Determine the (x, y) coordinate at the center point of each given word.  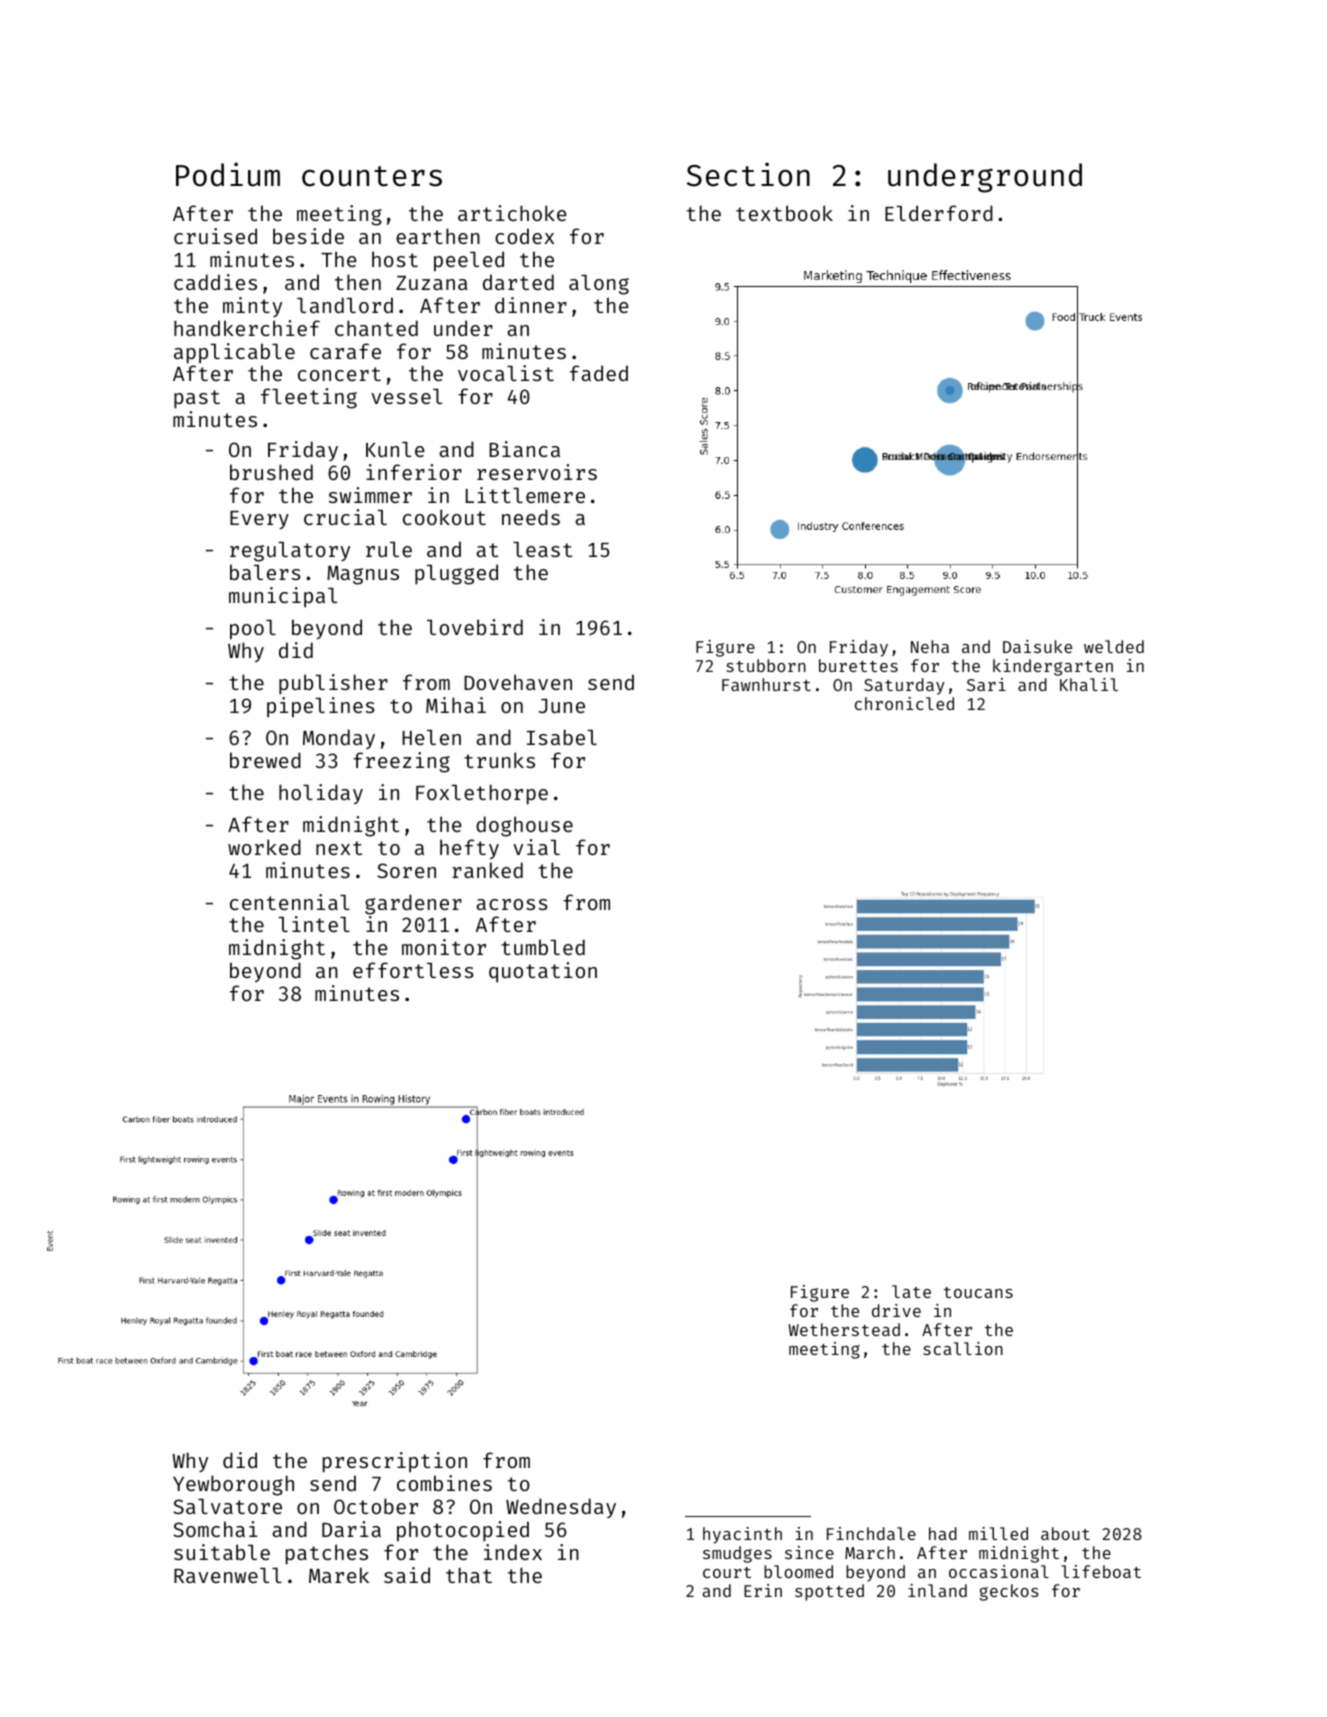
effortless (413, 970)
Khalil (1089, 684)
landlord (345, 305)
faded (599, 373)
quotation (543, 972)
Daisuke (1037, 646)
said (407, 1575)
